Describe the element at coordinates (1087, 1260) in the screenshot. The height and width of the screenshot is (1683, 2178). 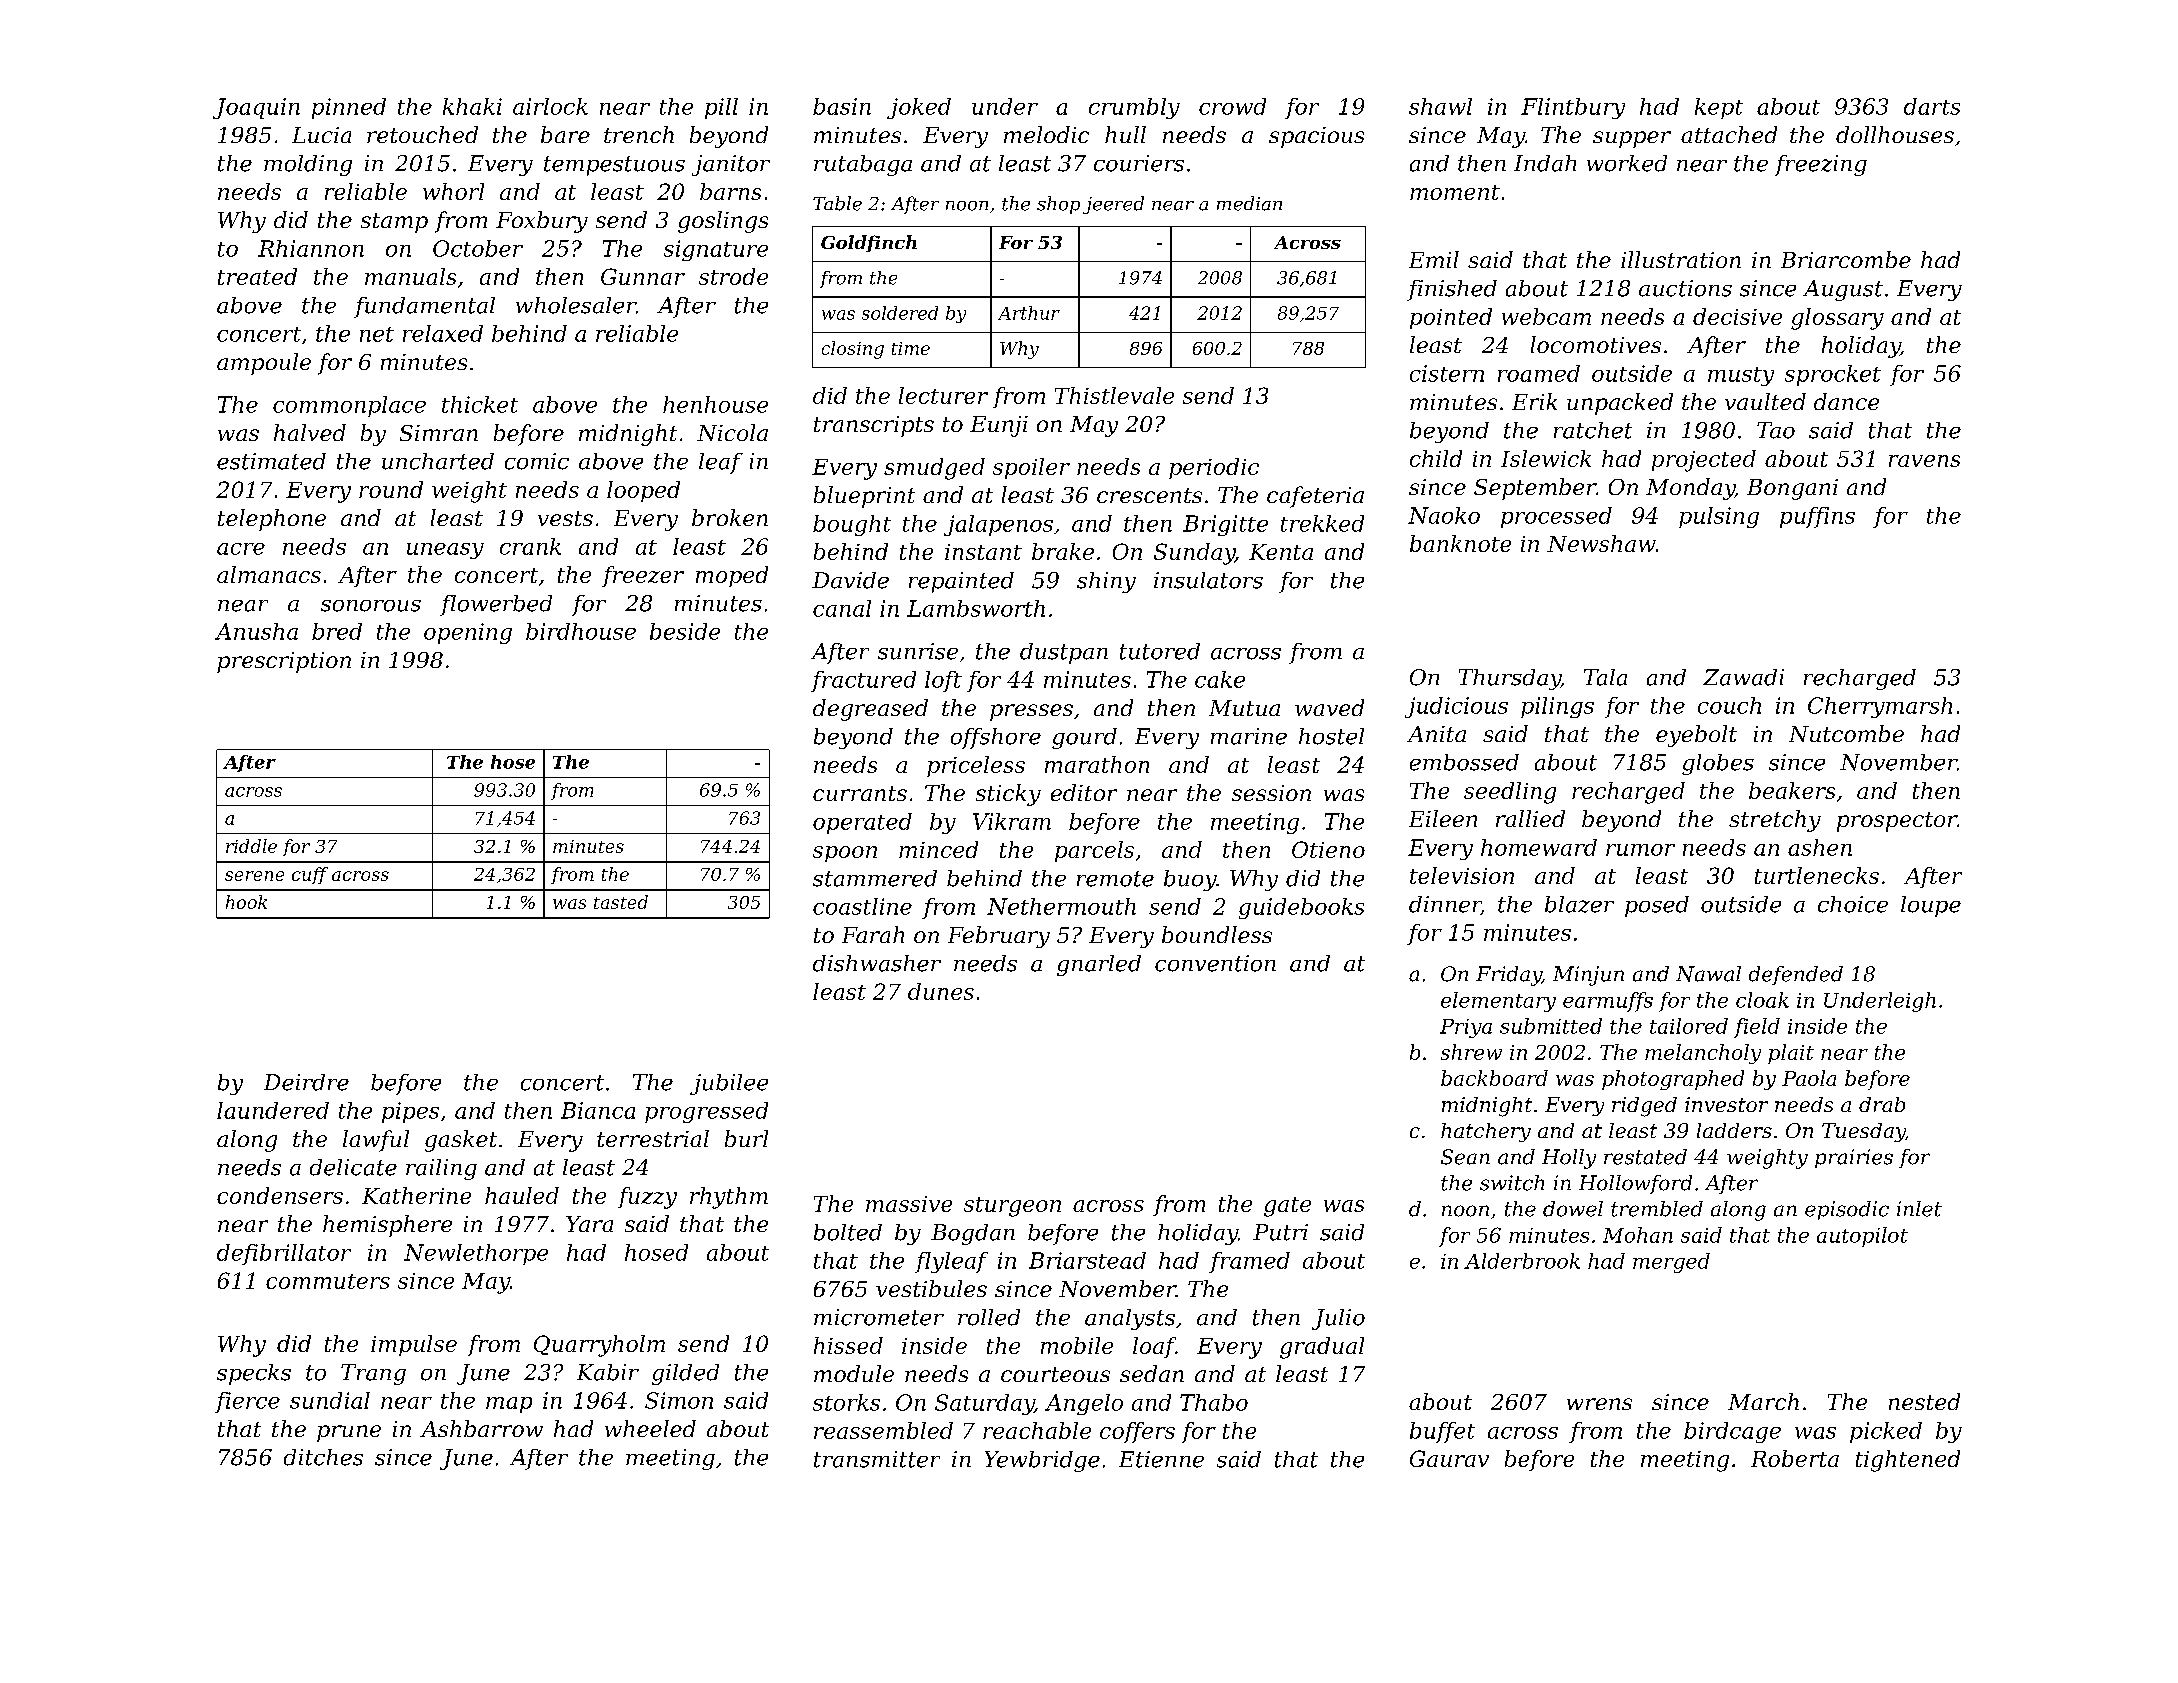
I see `Briarstead` at that location.
